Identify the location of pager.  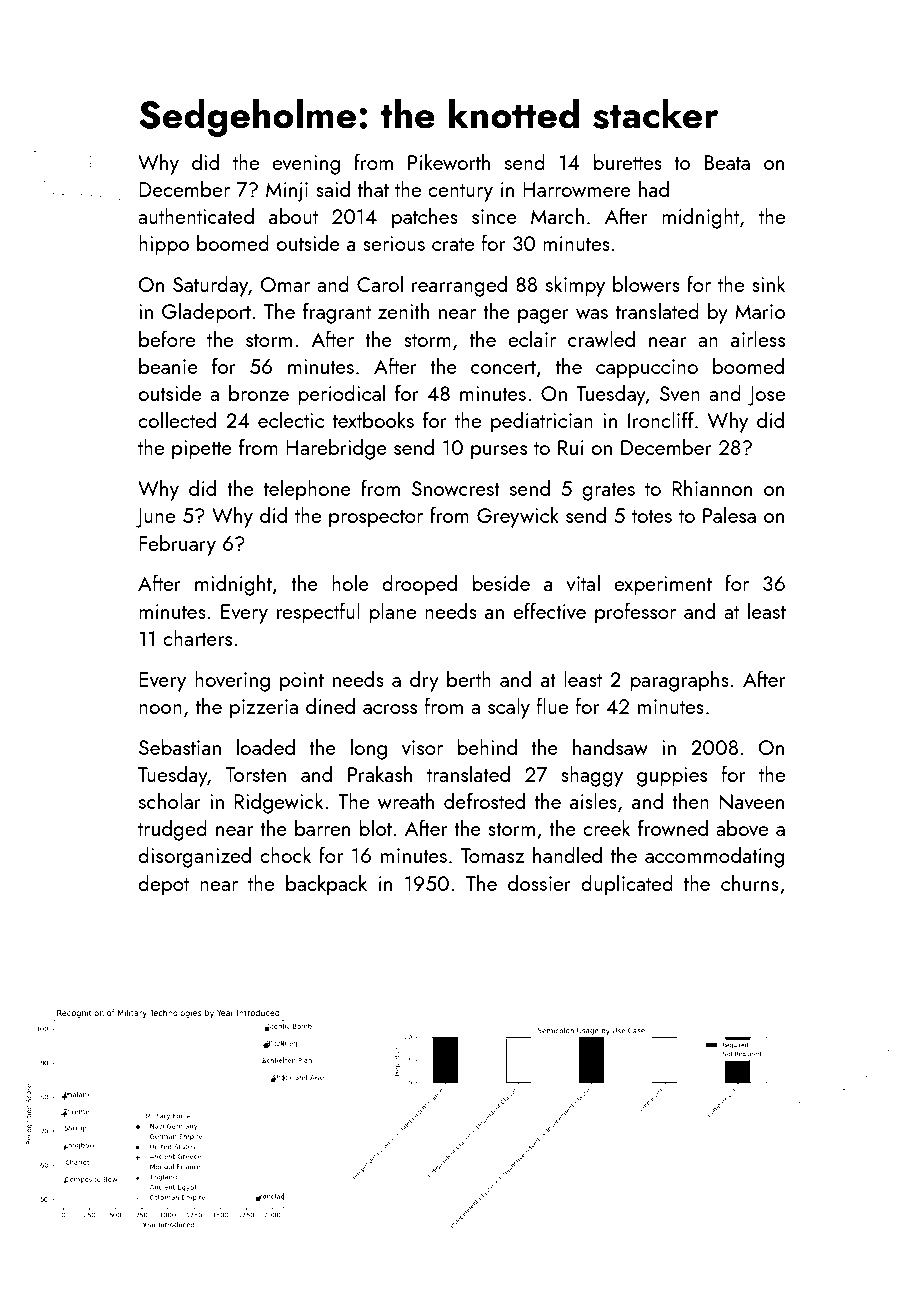
(543, 316).
